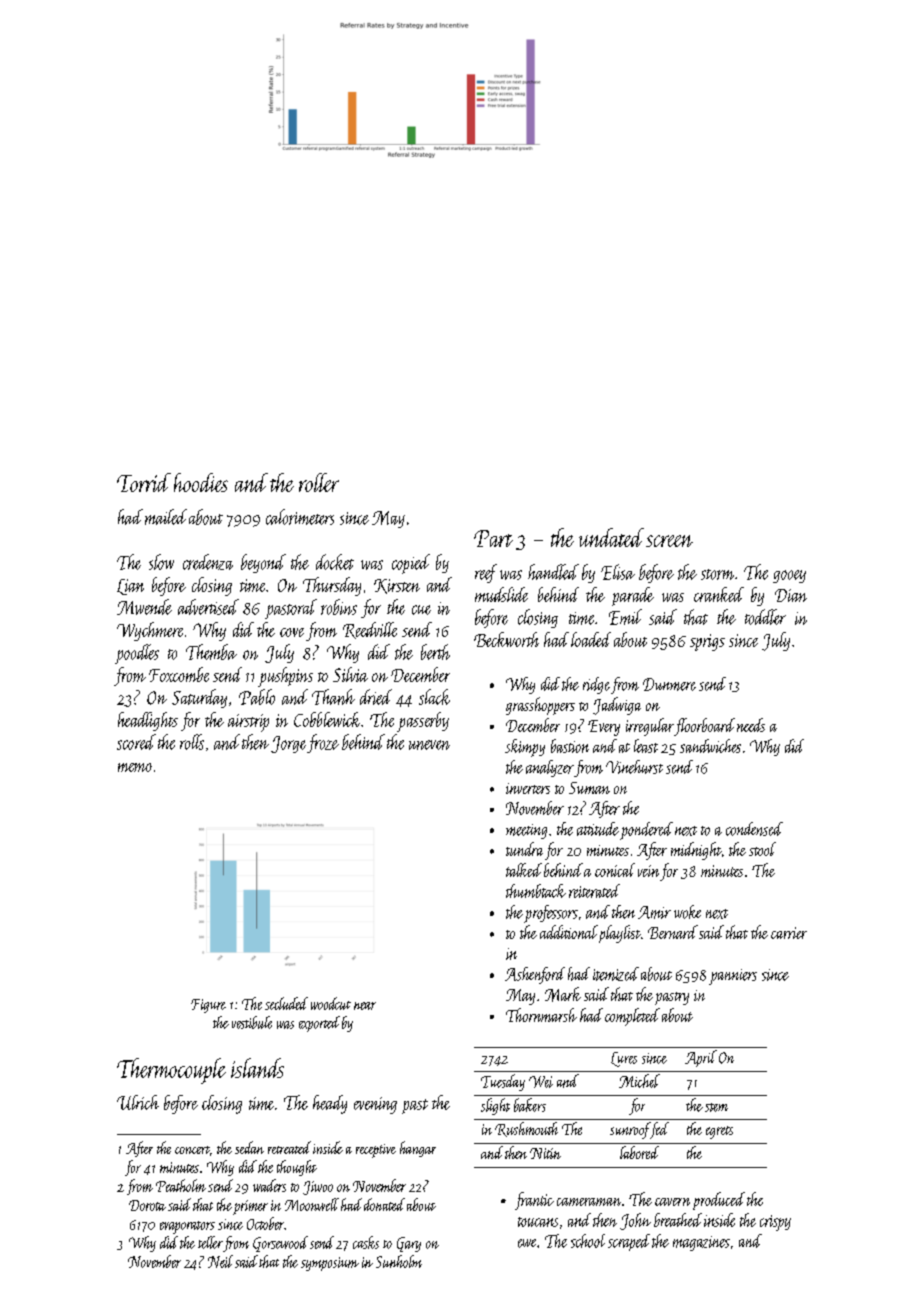 The image size is (924, 1308). Describe the element at coordinates (435, 652) in the screenshot. I see `berth` at that location.
